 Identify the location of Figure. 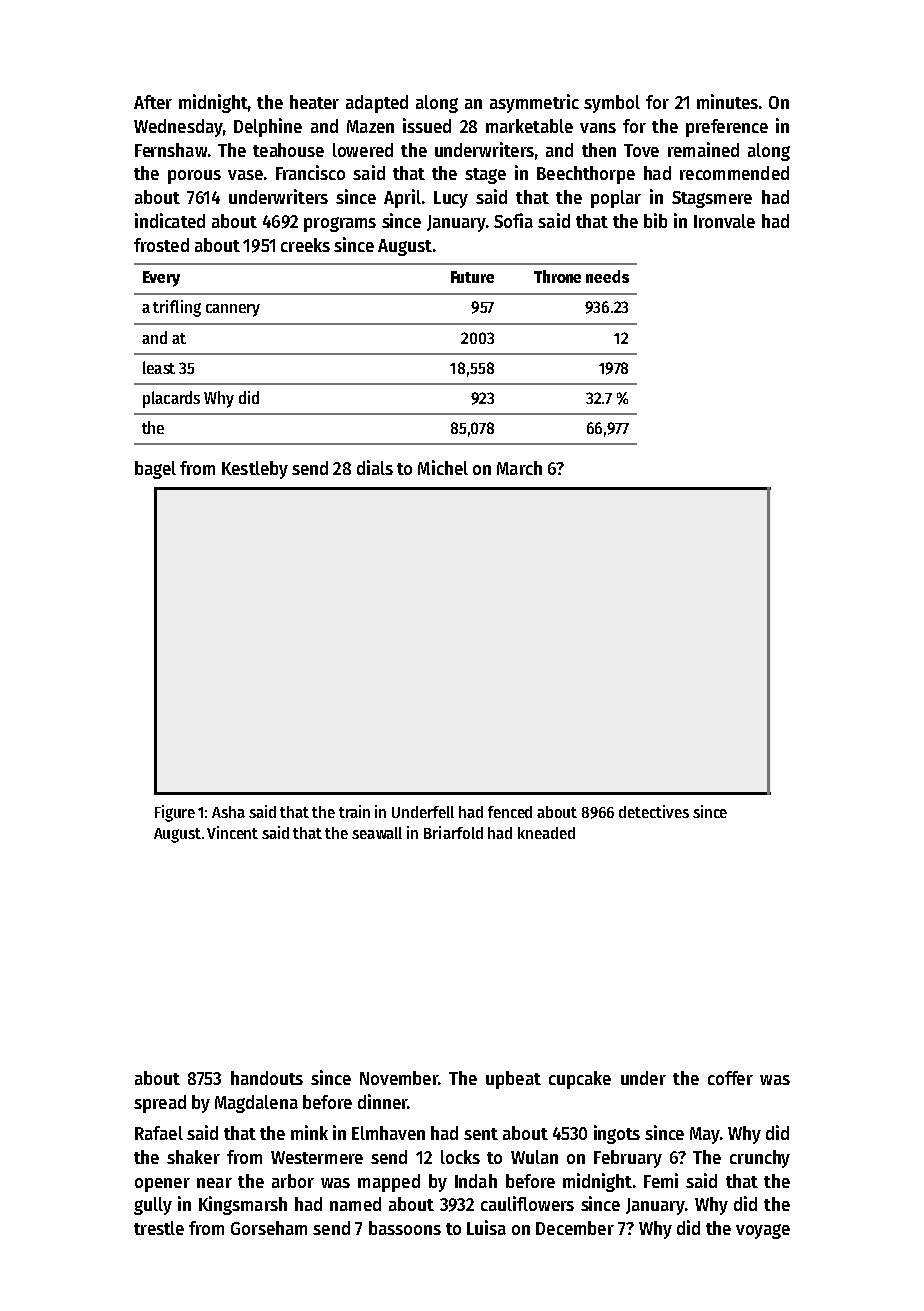
(175, 813).
